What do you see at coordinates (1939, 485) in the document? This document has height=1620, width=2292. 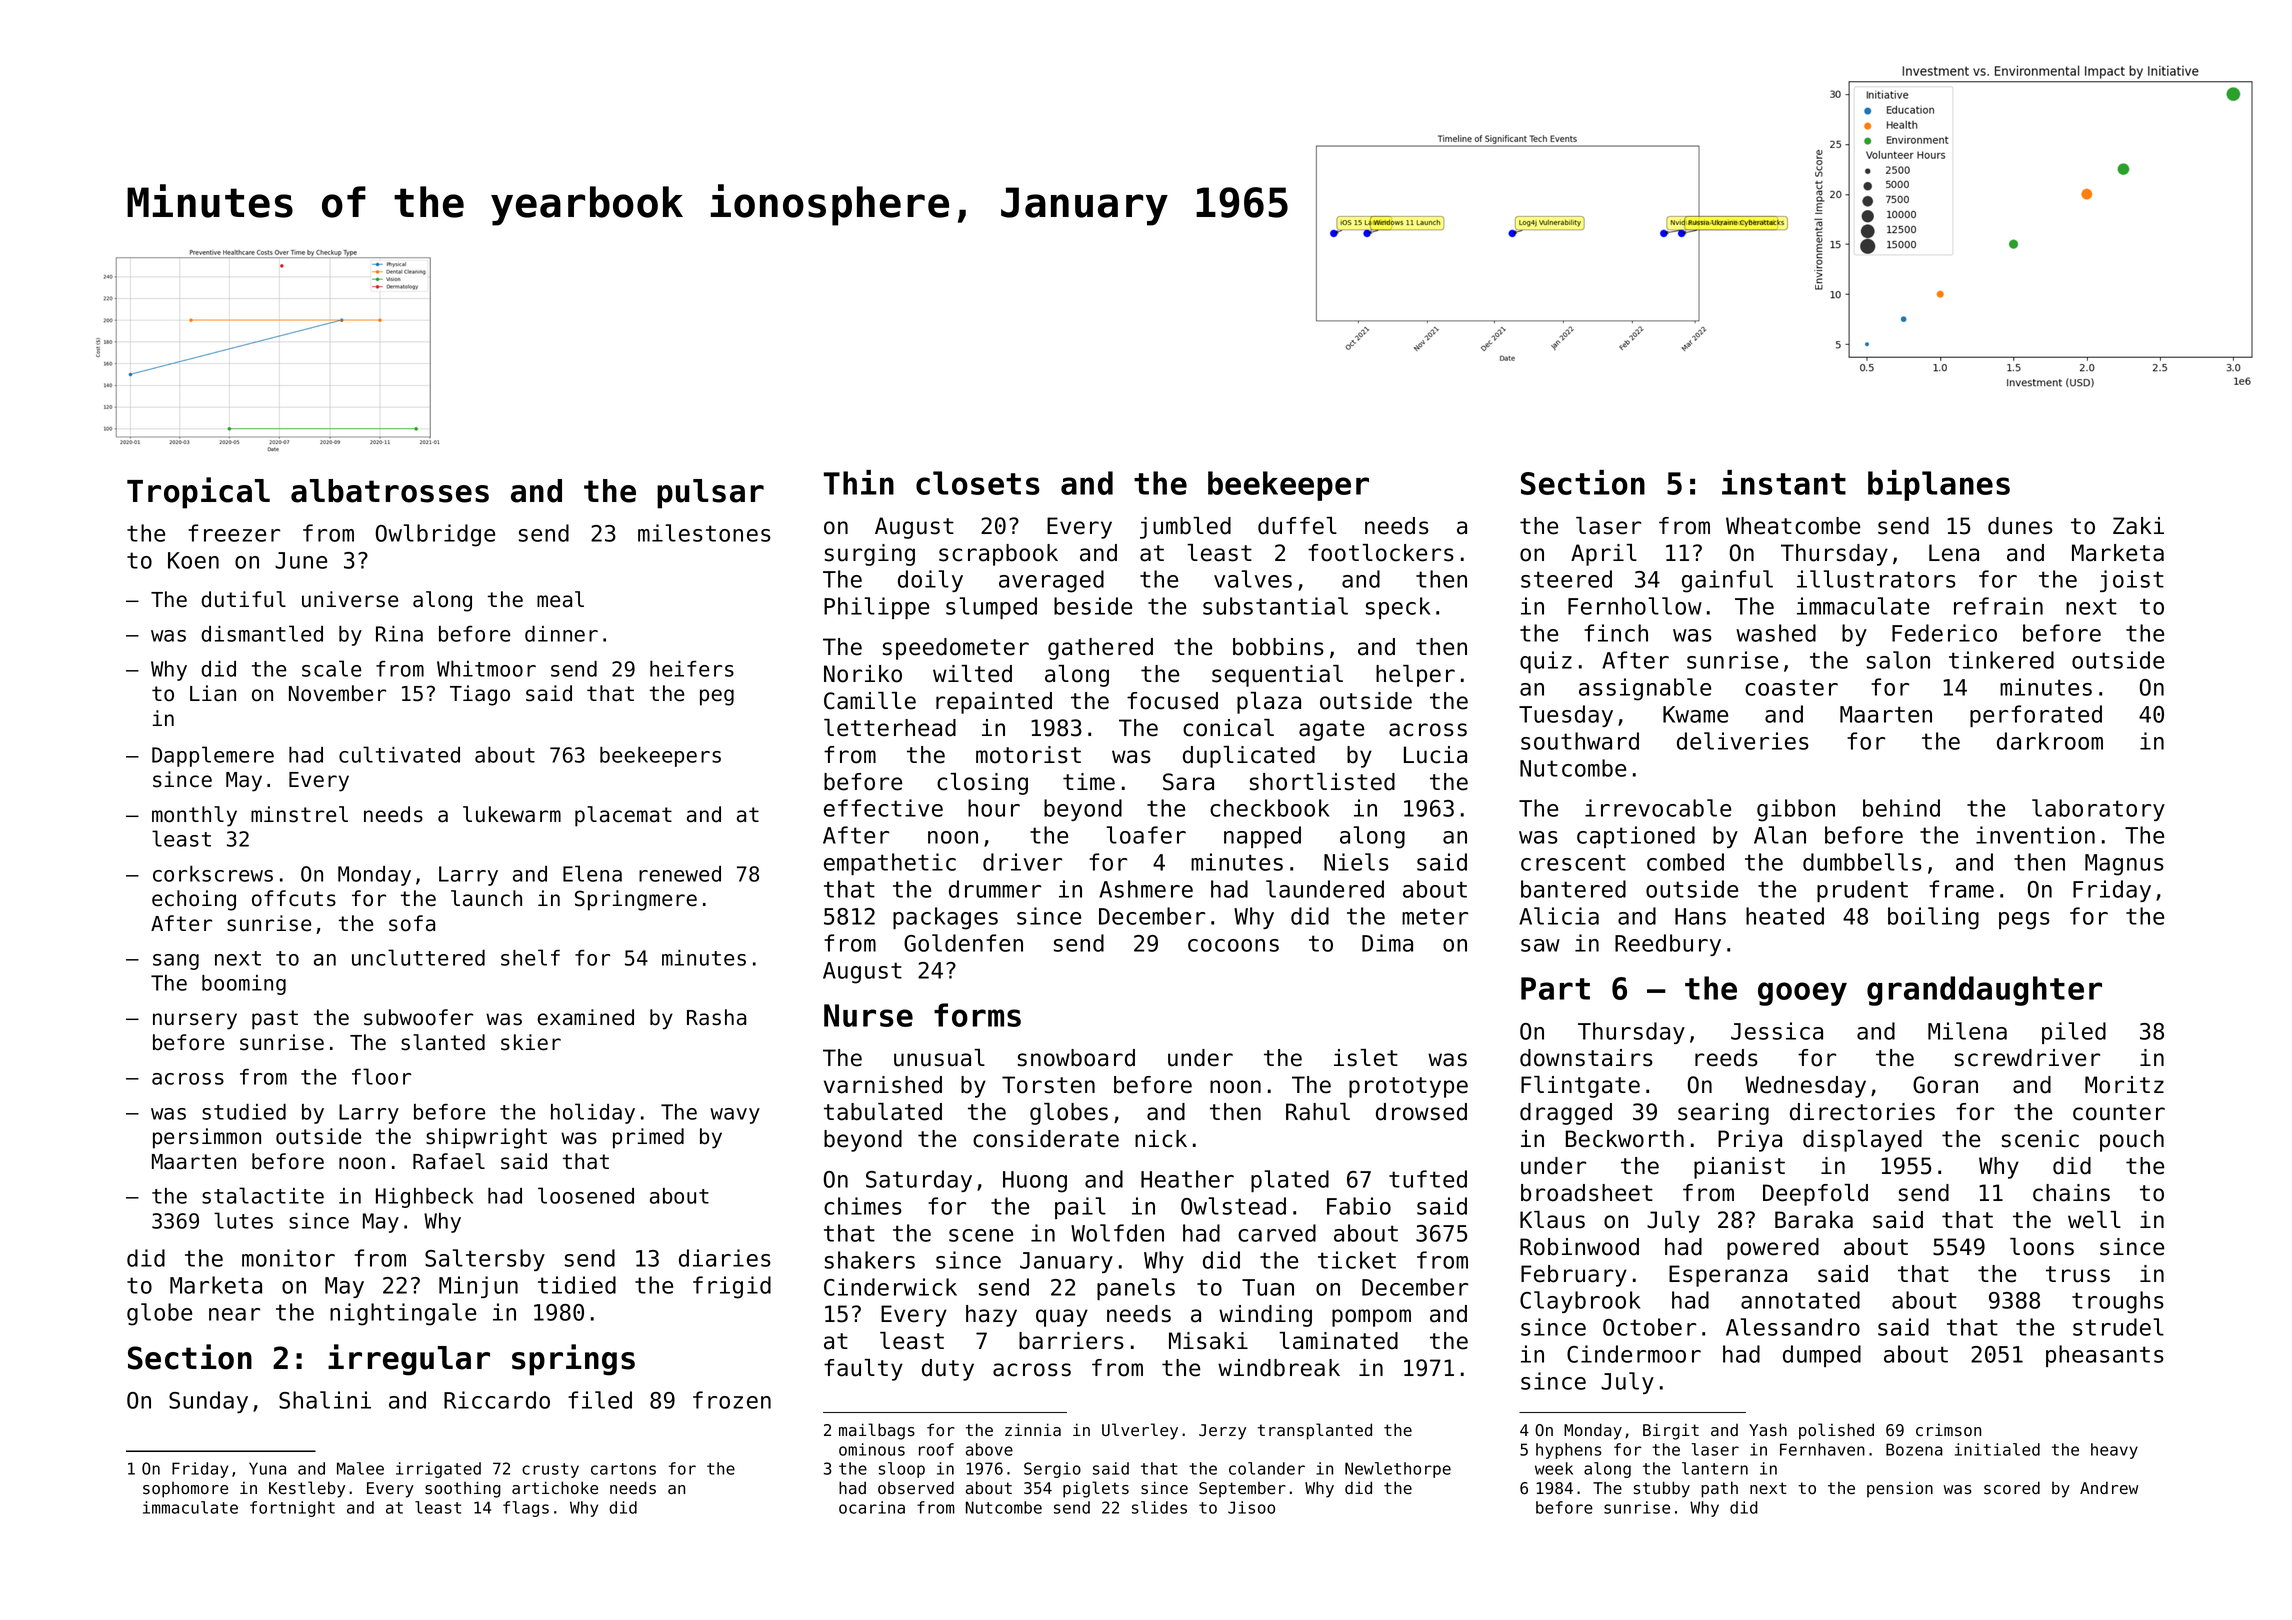 I see `biplanes` at bounding box center [1939, 485].
